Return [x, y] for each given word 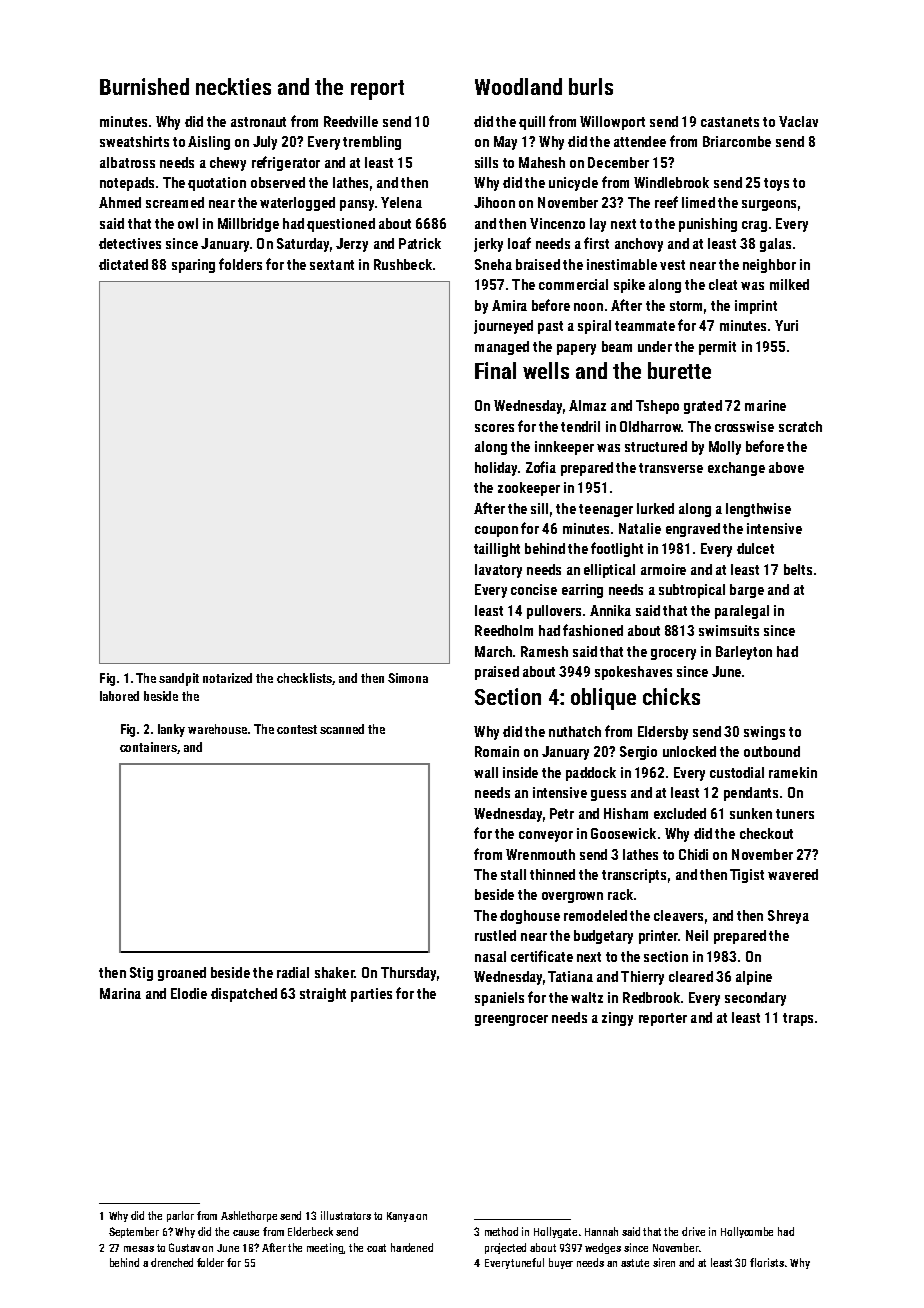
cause [246, 1233]
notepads [127, 184]
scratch [800, 426]
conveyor [546, 836]
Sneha [493, 264]
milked [789, 284]
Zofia [541, 467]
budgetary [603, 937]
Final [495, 370]
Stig [141, 974]
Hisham [626, 813]
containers [148, 747]
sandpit [179, 679]
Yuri [786, 325]
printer [658, 937]
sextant [332, 265]
